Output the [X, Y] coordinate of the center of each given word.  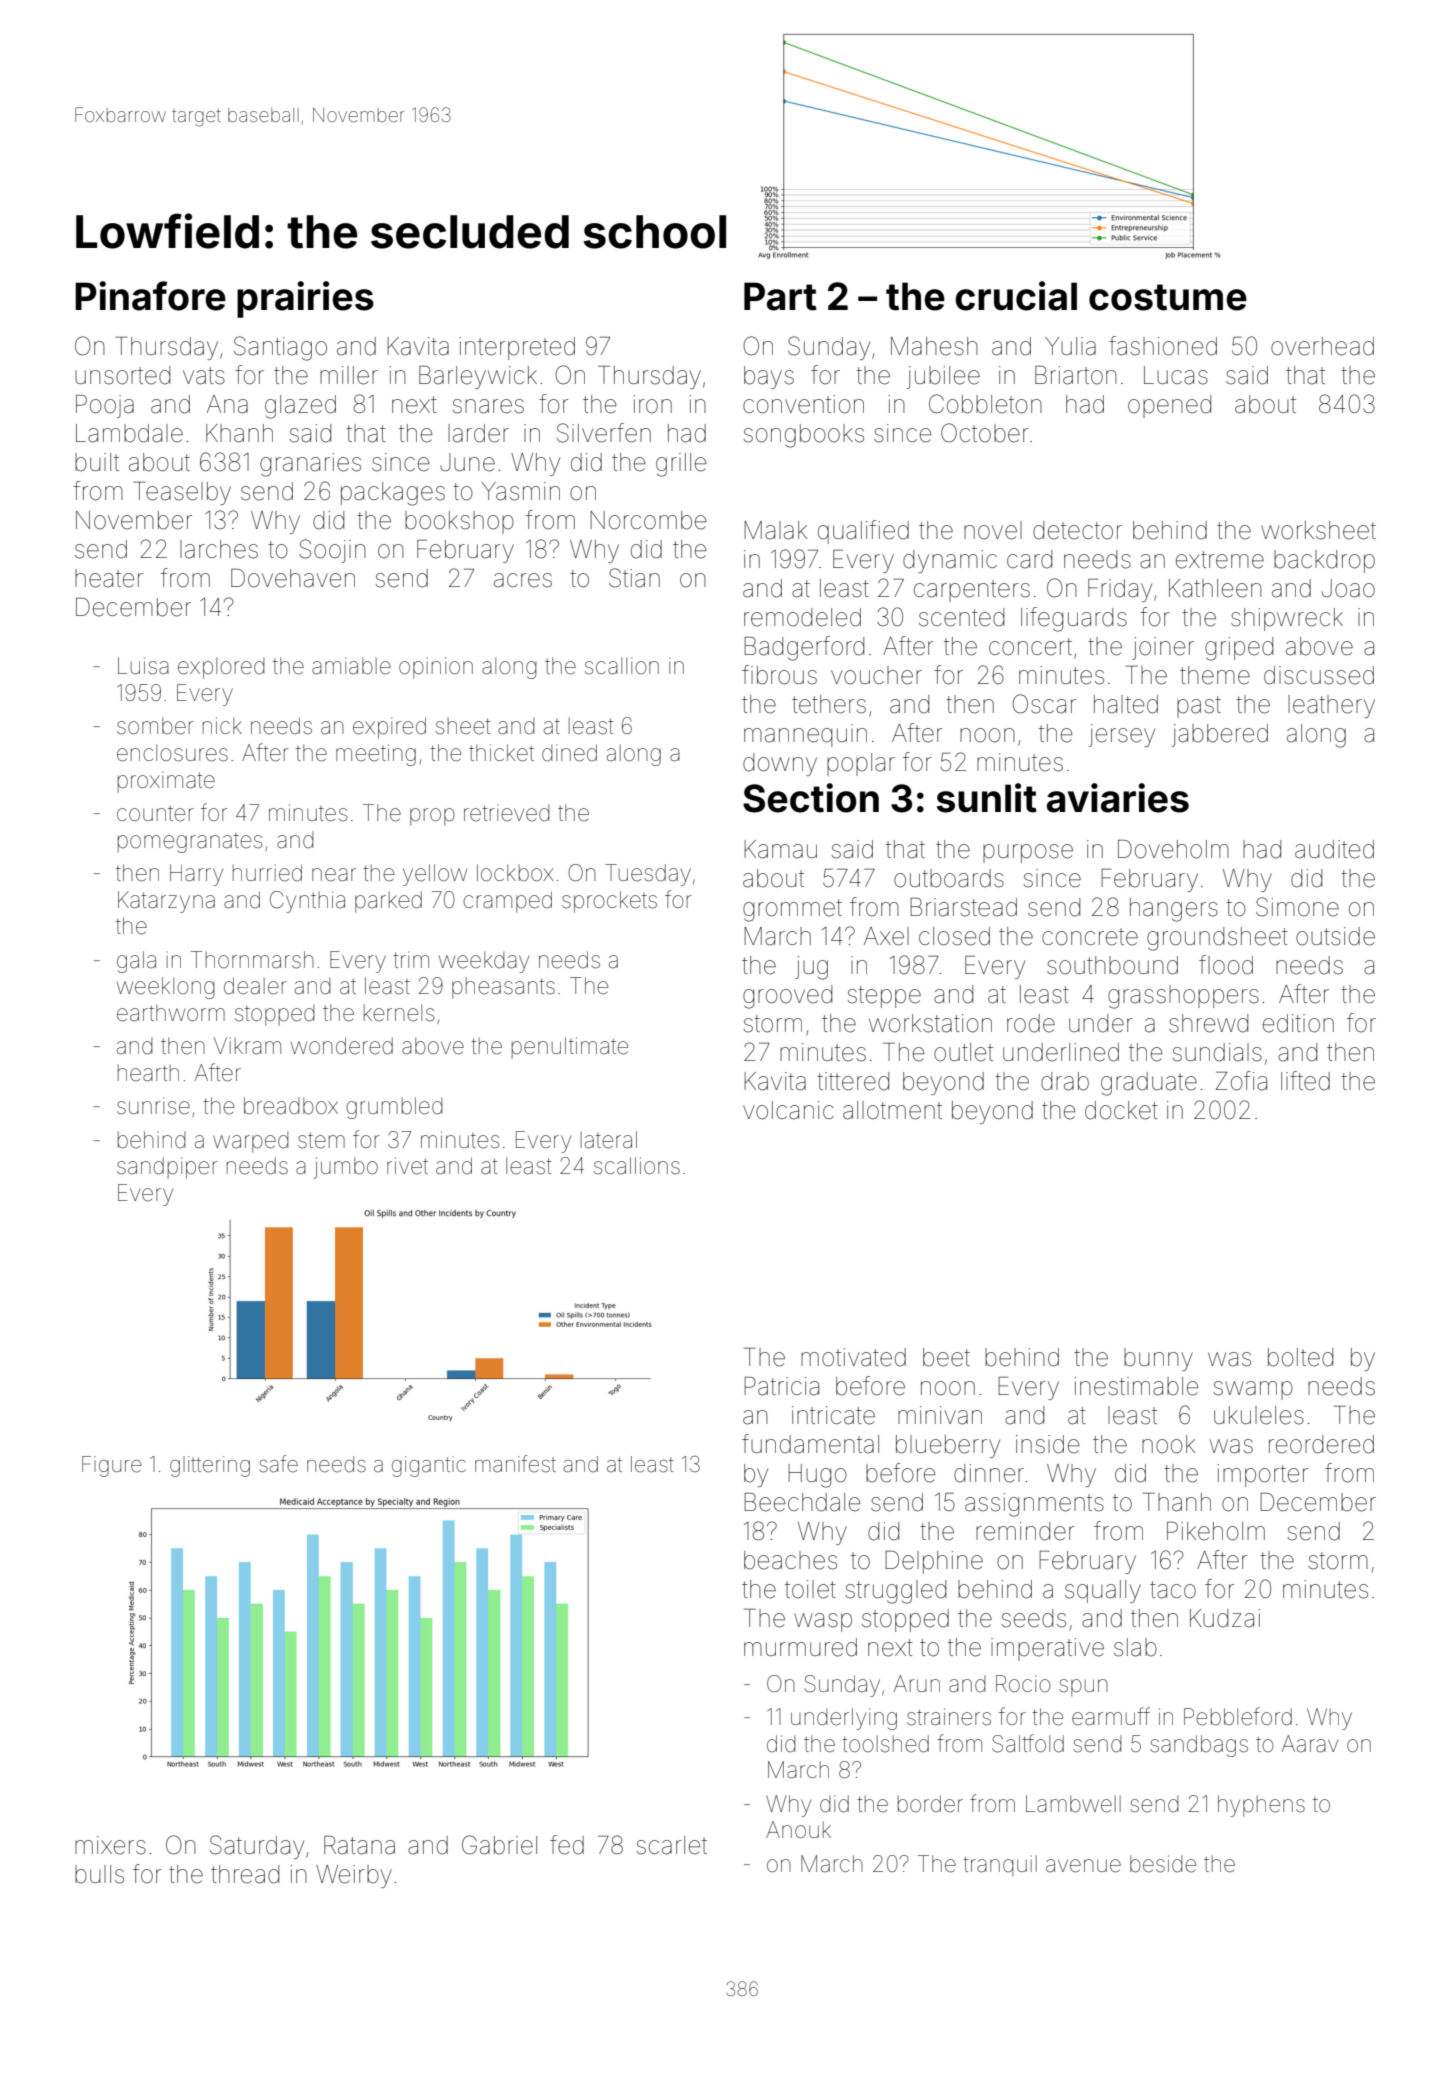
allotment [892, 1110]
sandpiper [167, 1168]
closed [954, 936]
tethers [829, 704]
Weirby [354, 1876]
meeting [376, 755]
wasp [823, 1622]
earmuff [1111, 1716]
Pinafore [150, 296]
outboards [949, 878]
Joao [1348, 588]
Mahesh [934, 346]
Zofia [1241, 1081]
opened [1169, 406]
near [334, 875]
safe [278, 1464]
